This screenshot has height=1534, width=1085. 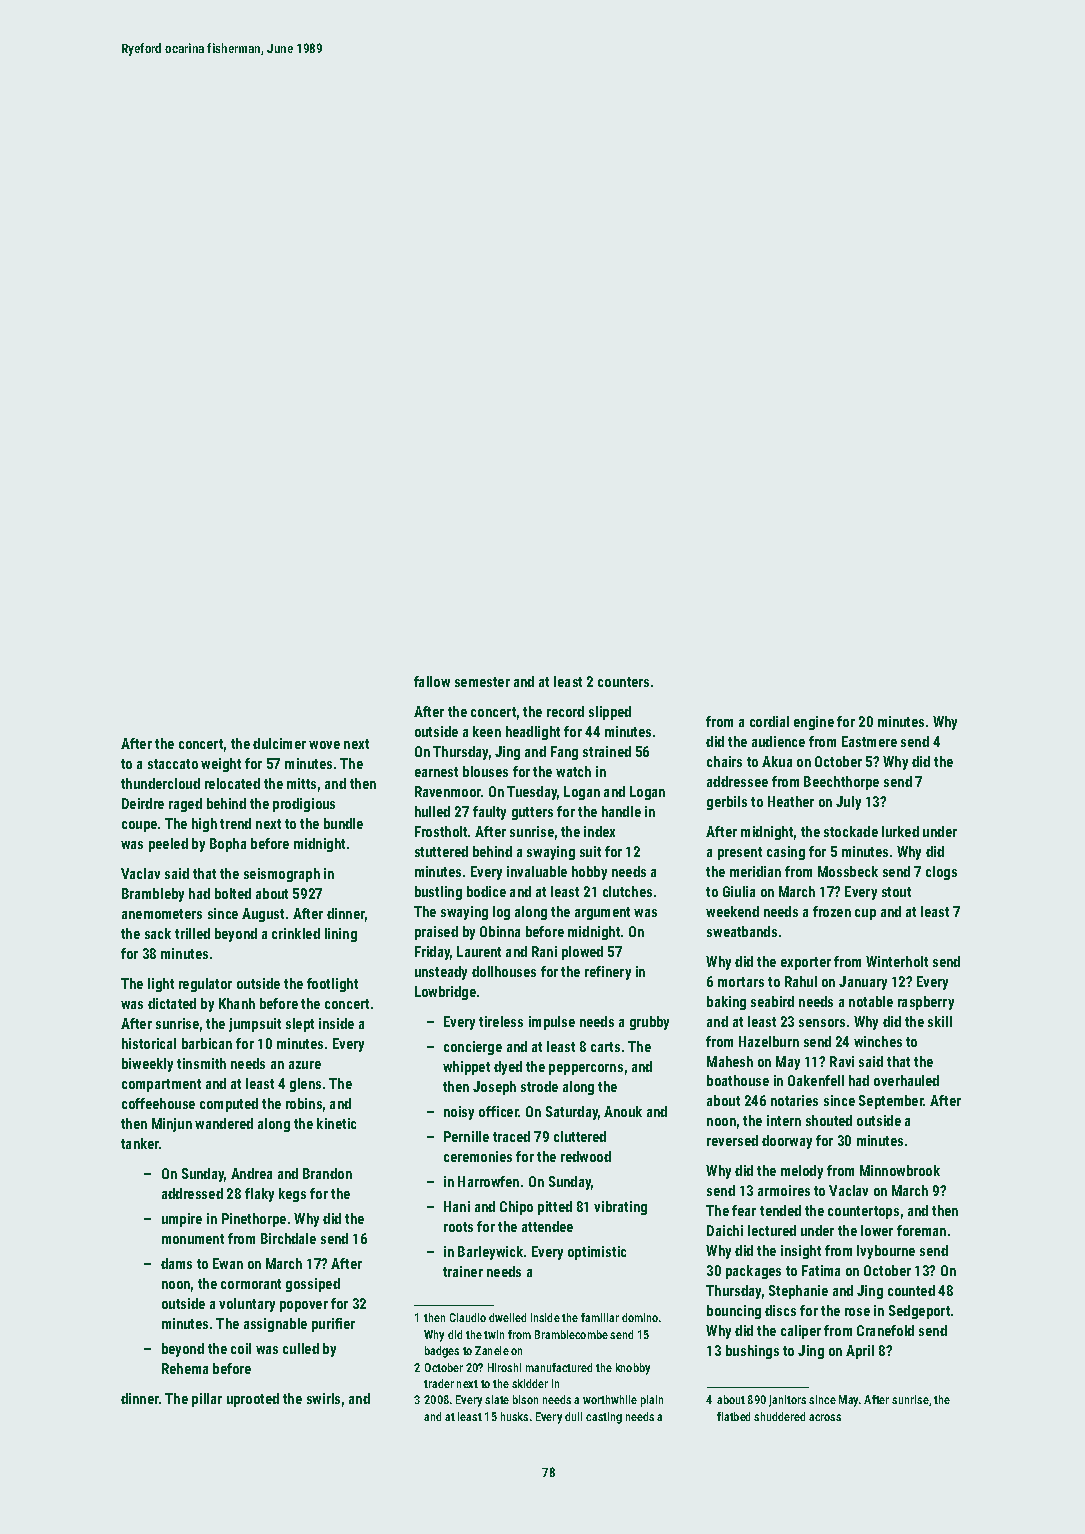 I want to click on Rehema, so click(x=185, y=1368).
